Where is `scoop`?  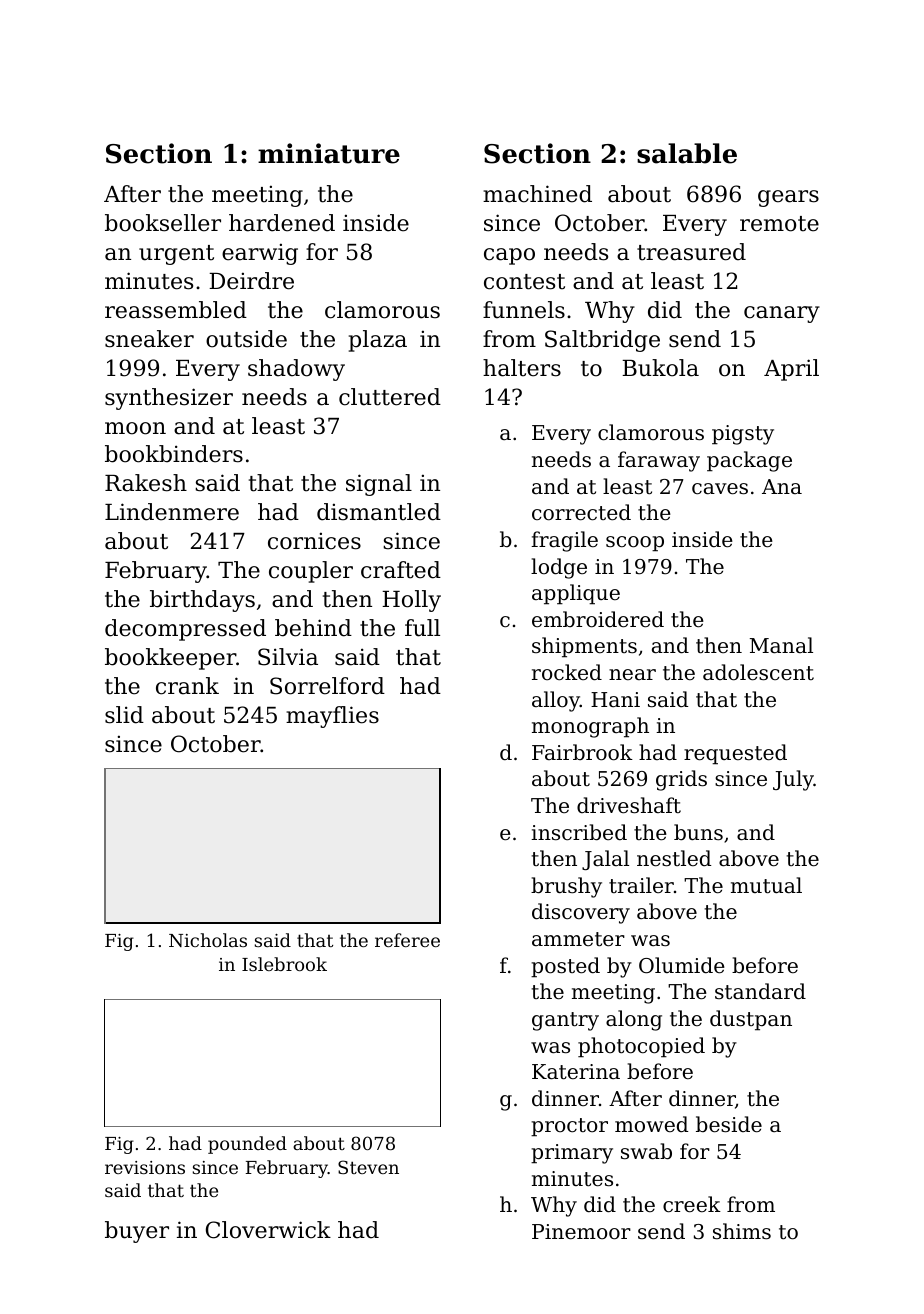 scoop is located at coordinates (635, 544).
